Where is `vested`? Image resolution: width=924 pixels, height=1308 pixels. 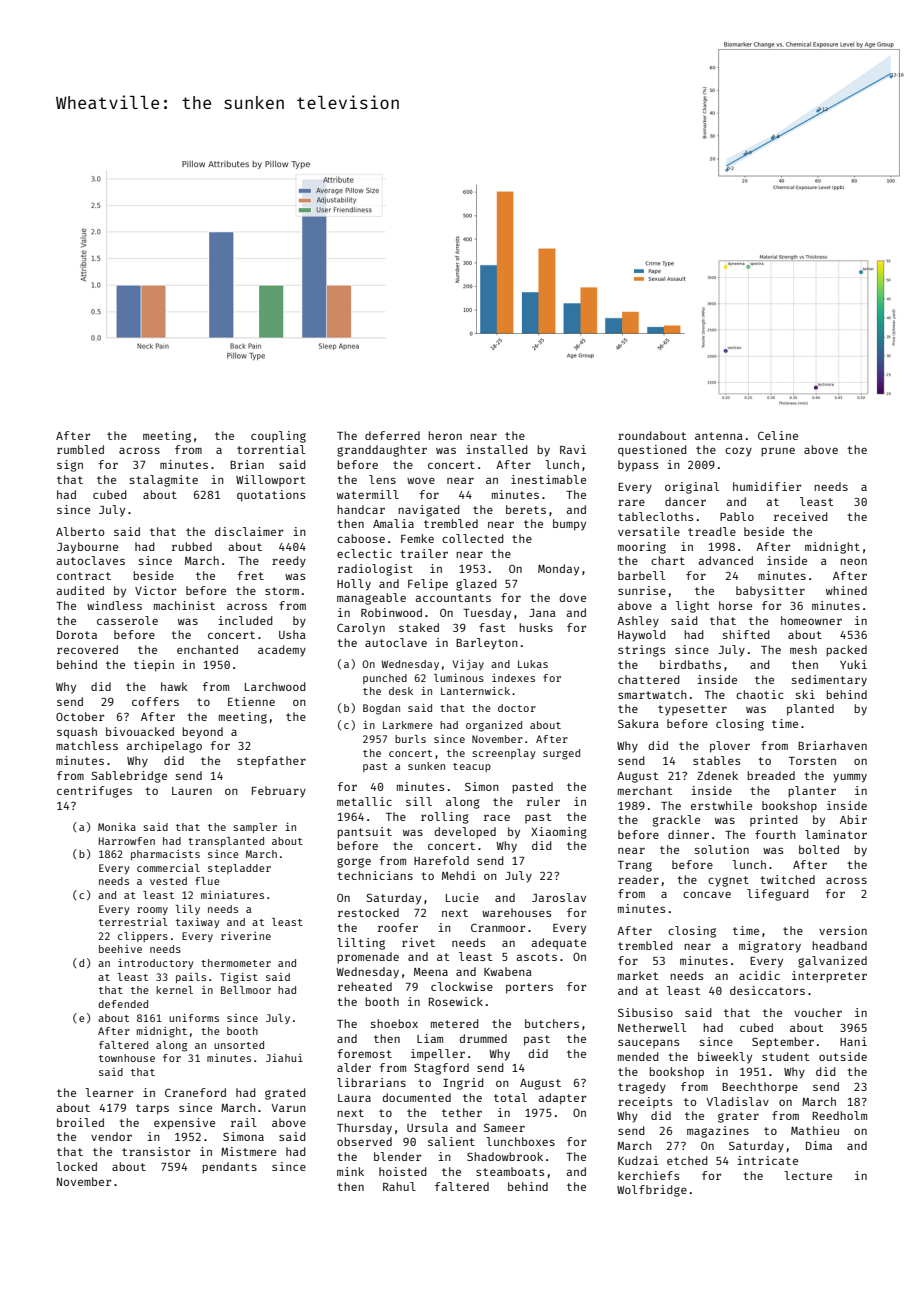
vested is located at coordinates (168, 881).
